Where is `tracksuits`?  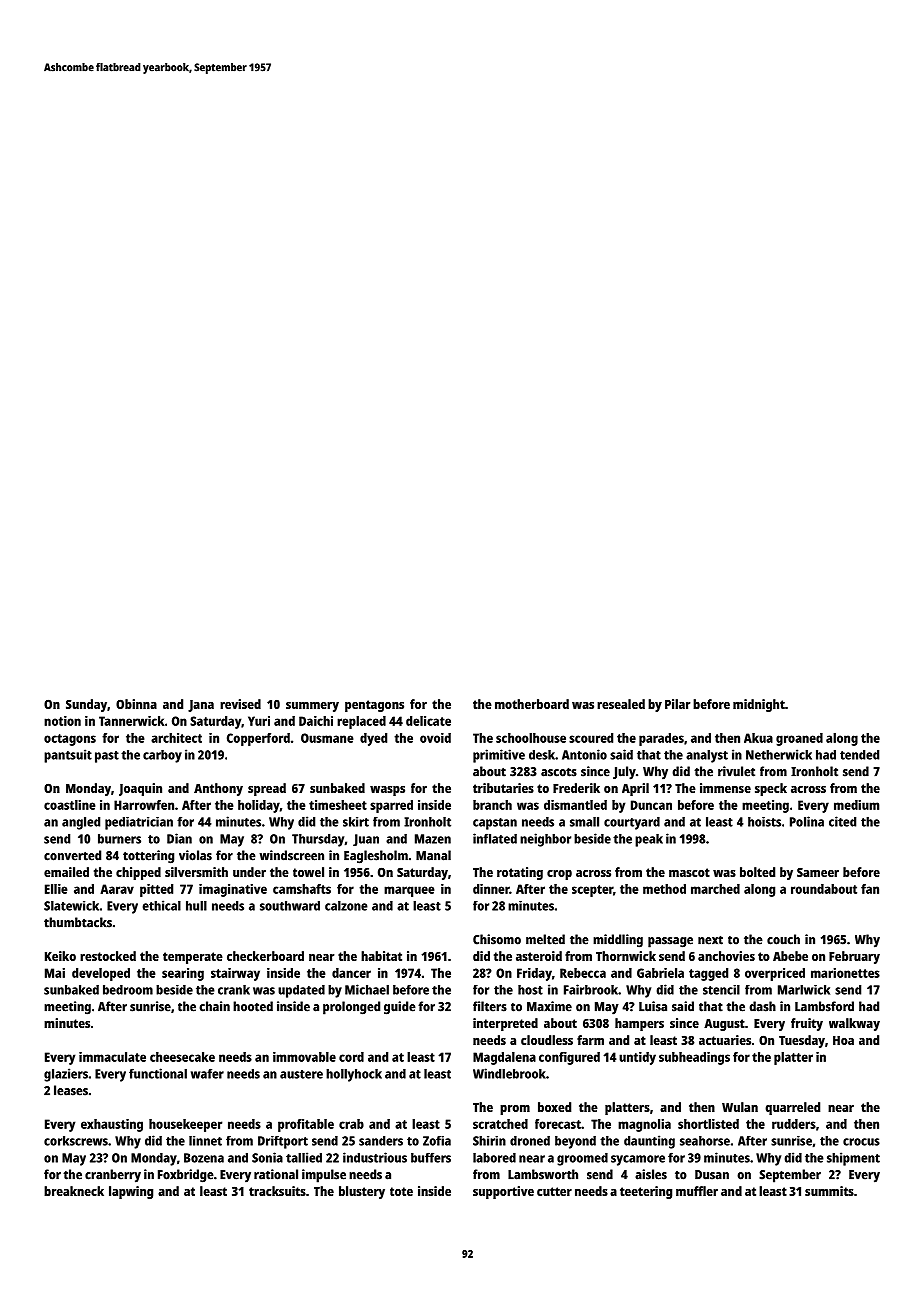 tracksuits is located at coordinates (277, 1191).
